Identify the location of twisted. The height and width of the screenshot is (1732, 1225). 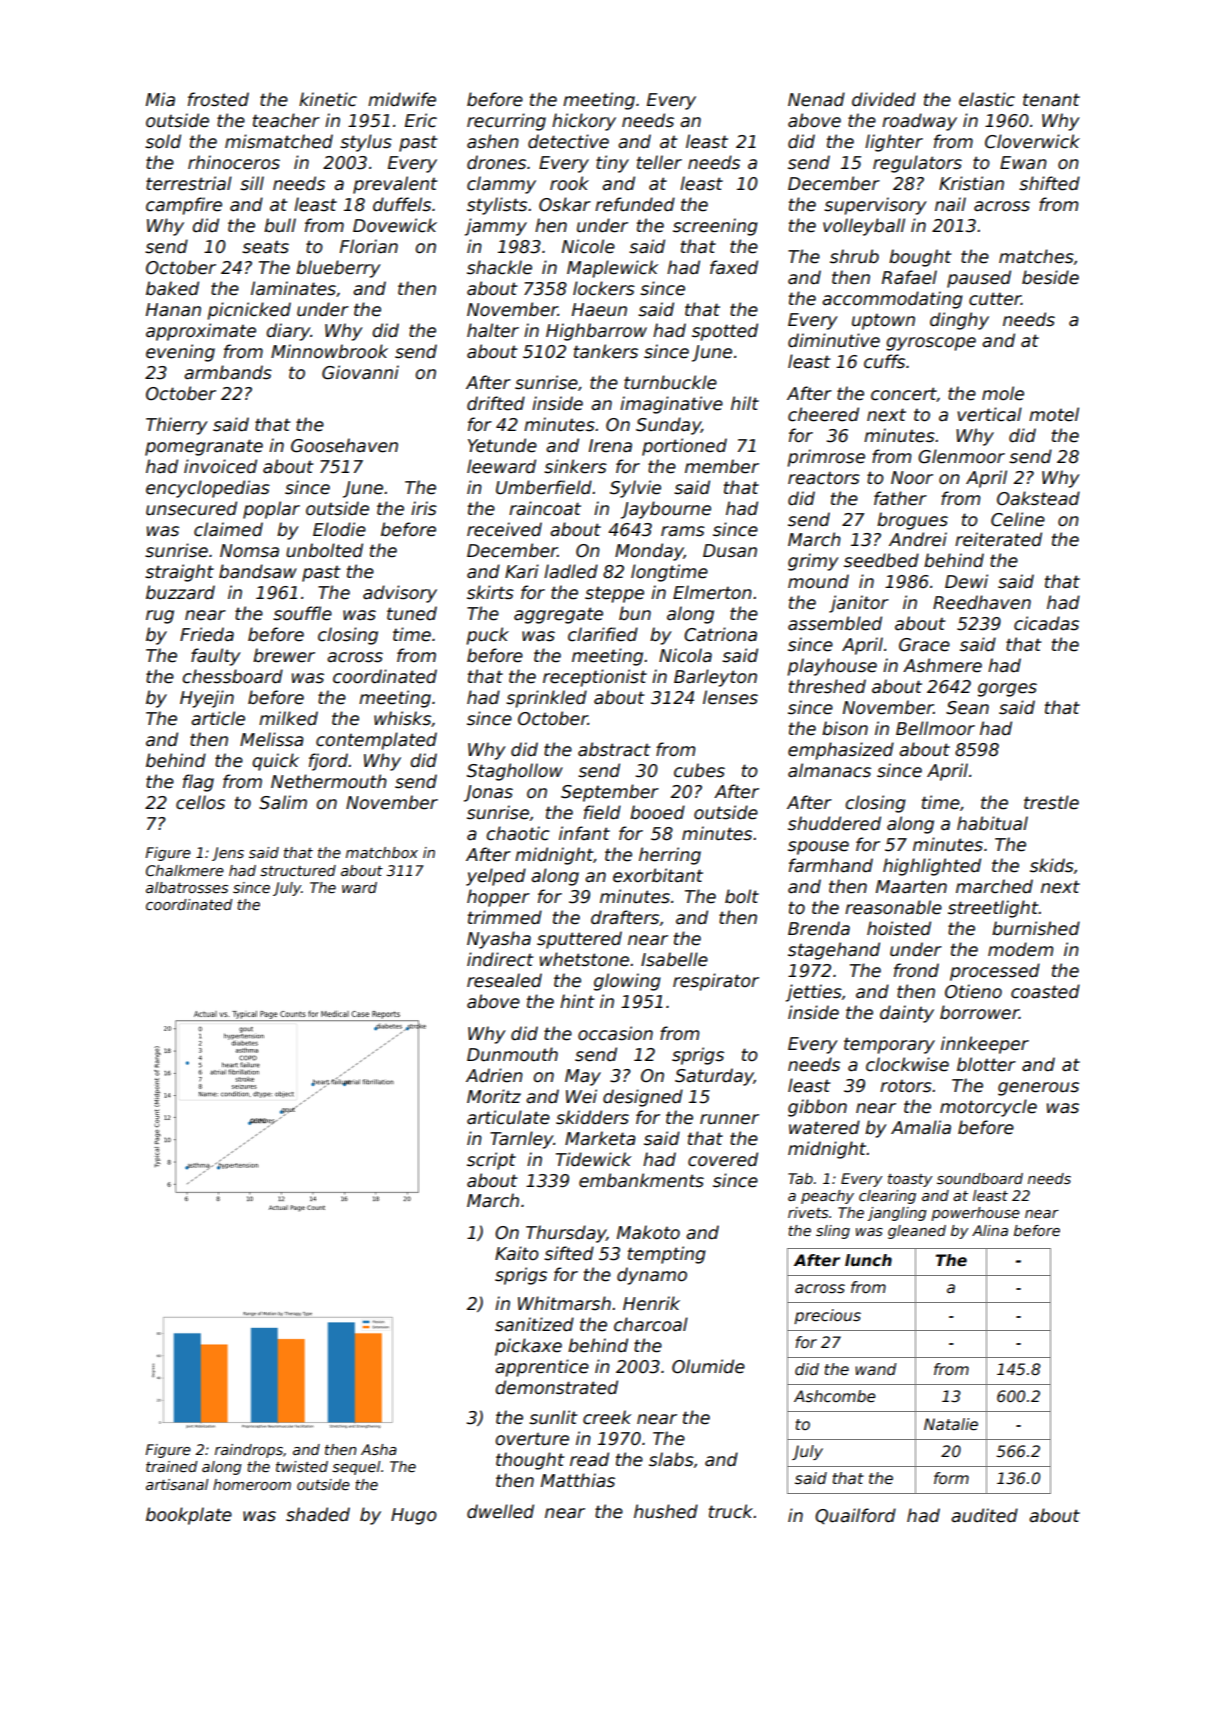
(302, 1466).
